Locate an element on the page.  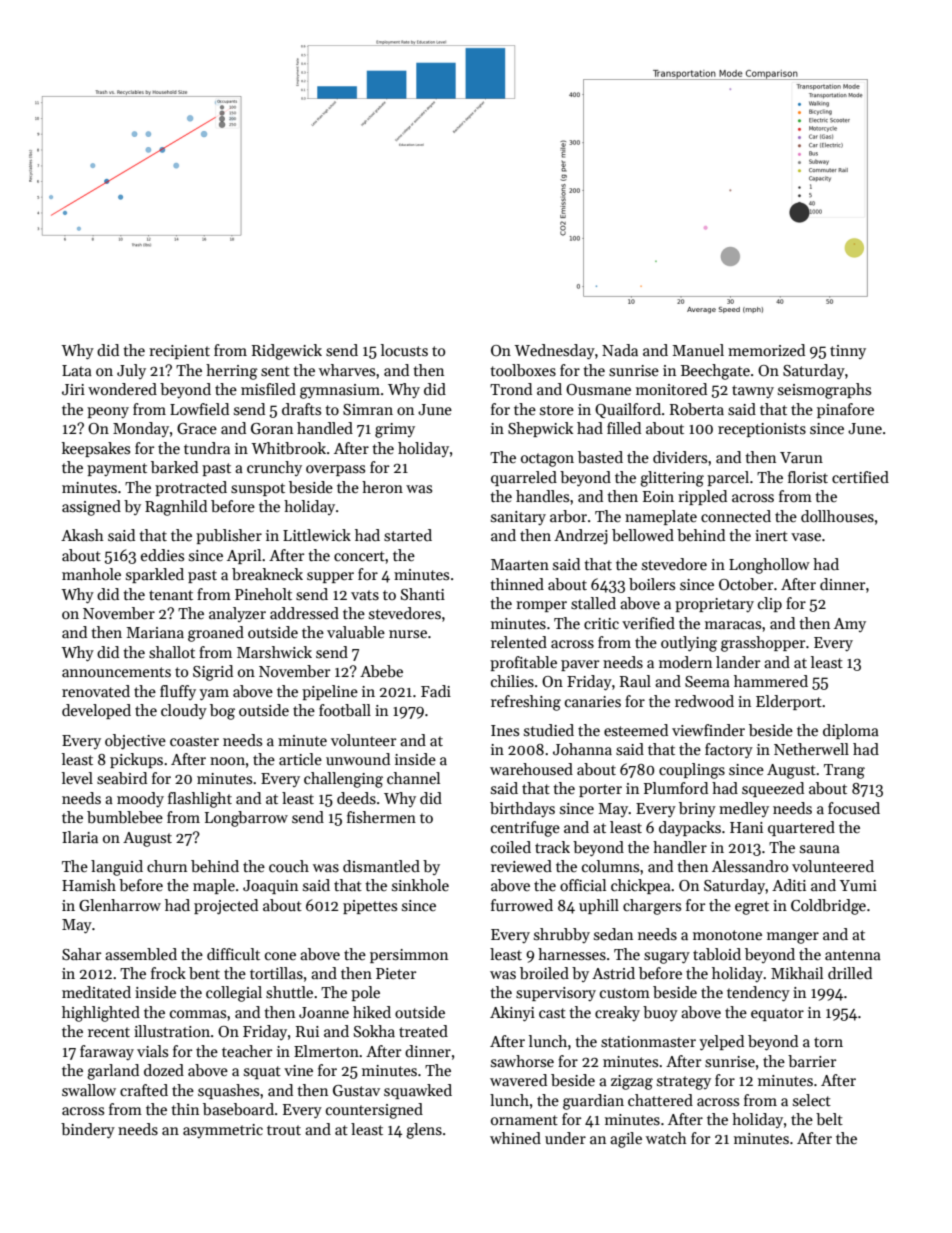
bindery is located at coordinates (88, 1130).
